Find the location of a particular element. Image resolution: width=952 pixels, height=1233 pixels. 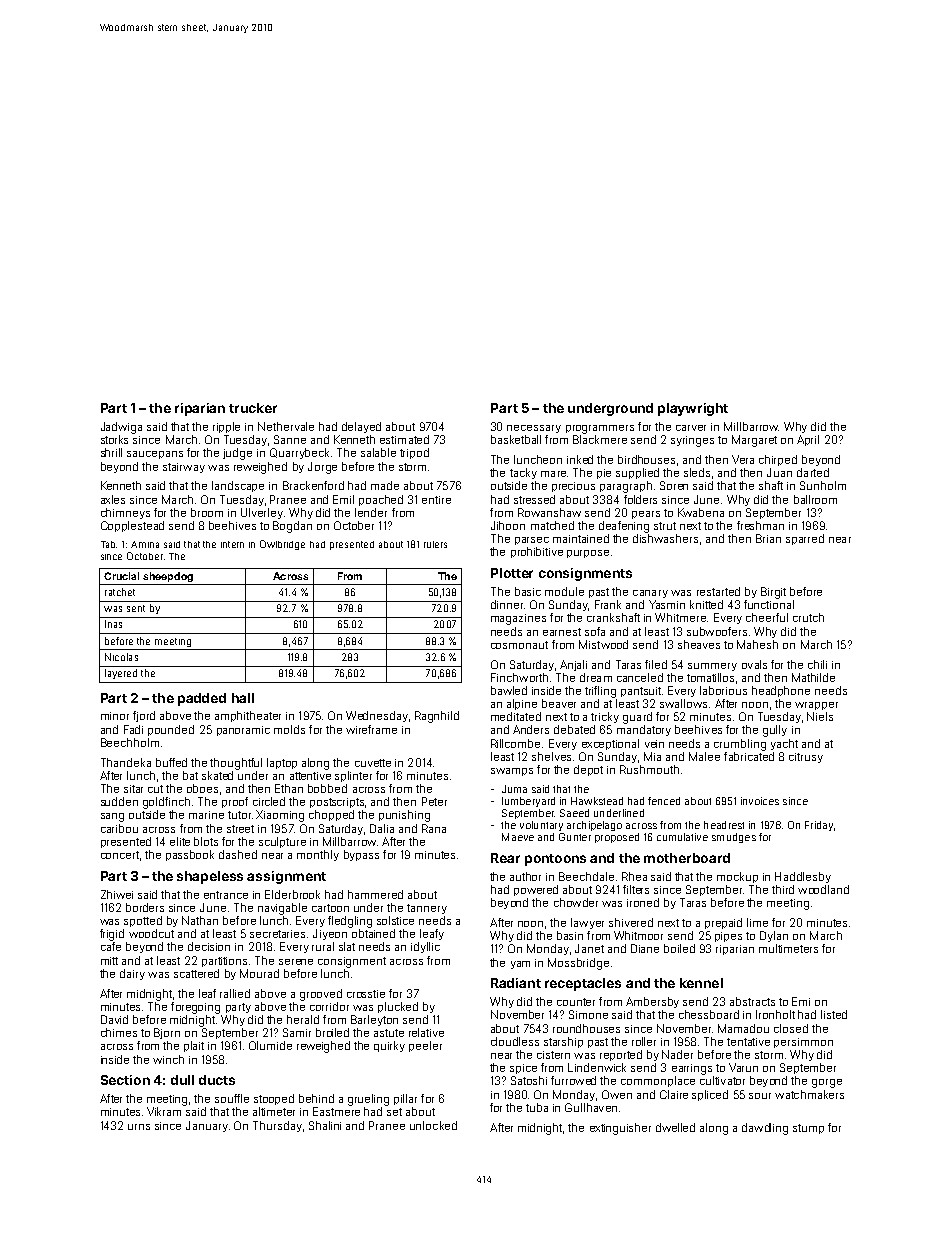

module is located at coordinates (564, 591).
